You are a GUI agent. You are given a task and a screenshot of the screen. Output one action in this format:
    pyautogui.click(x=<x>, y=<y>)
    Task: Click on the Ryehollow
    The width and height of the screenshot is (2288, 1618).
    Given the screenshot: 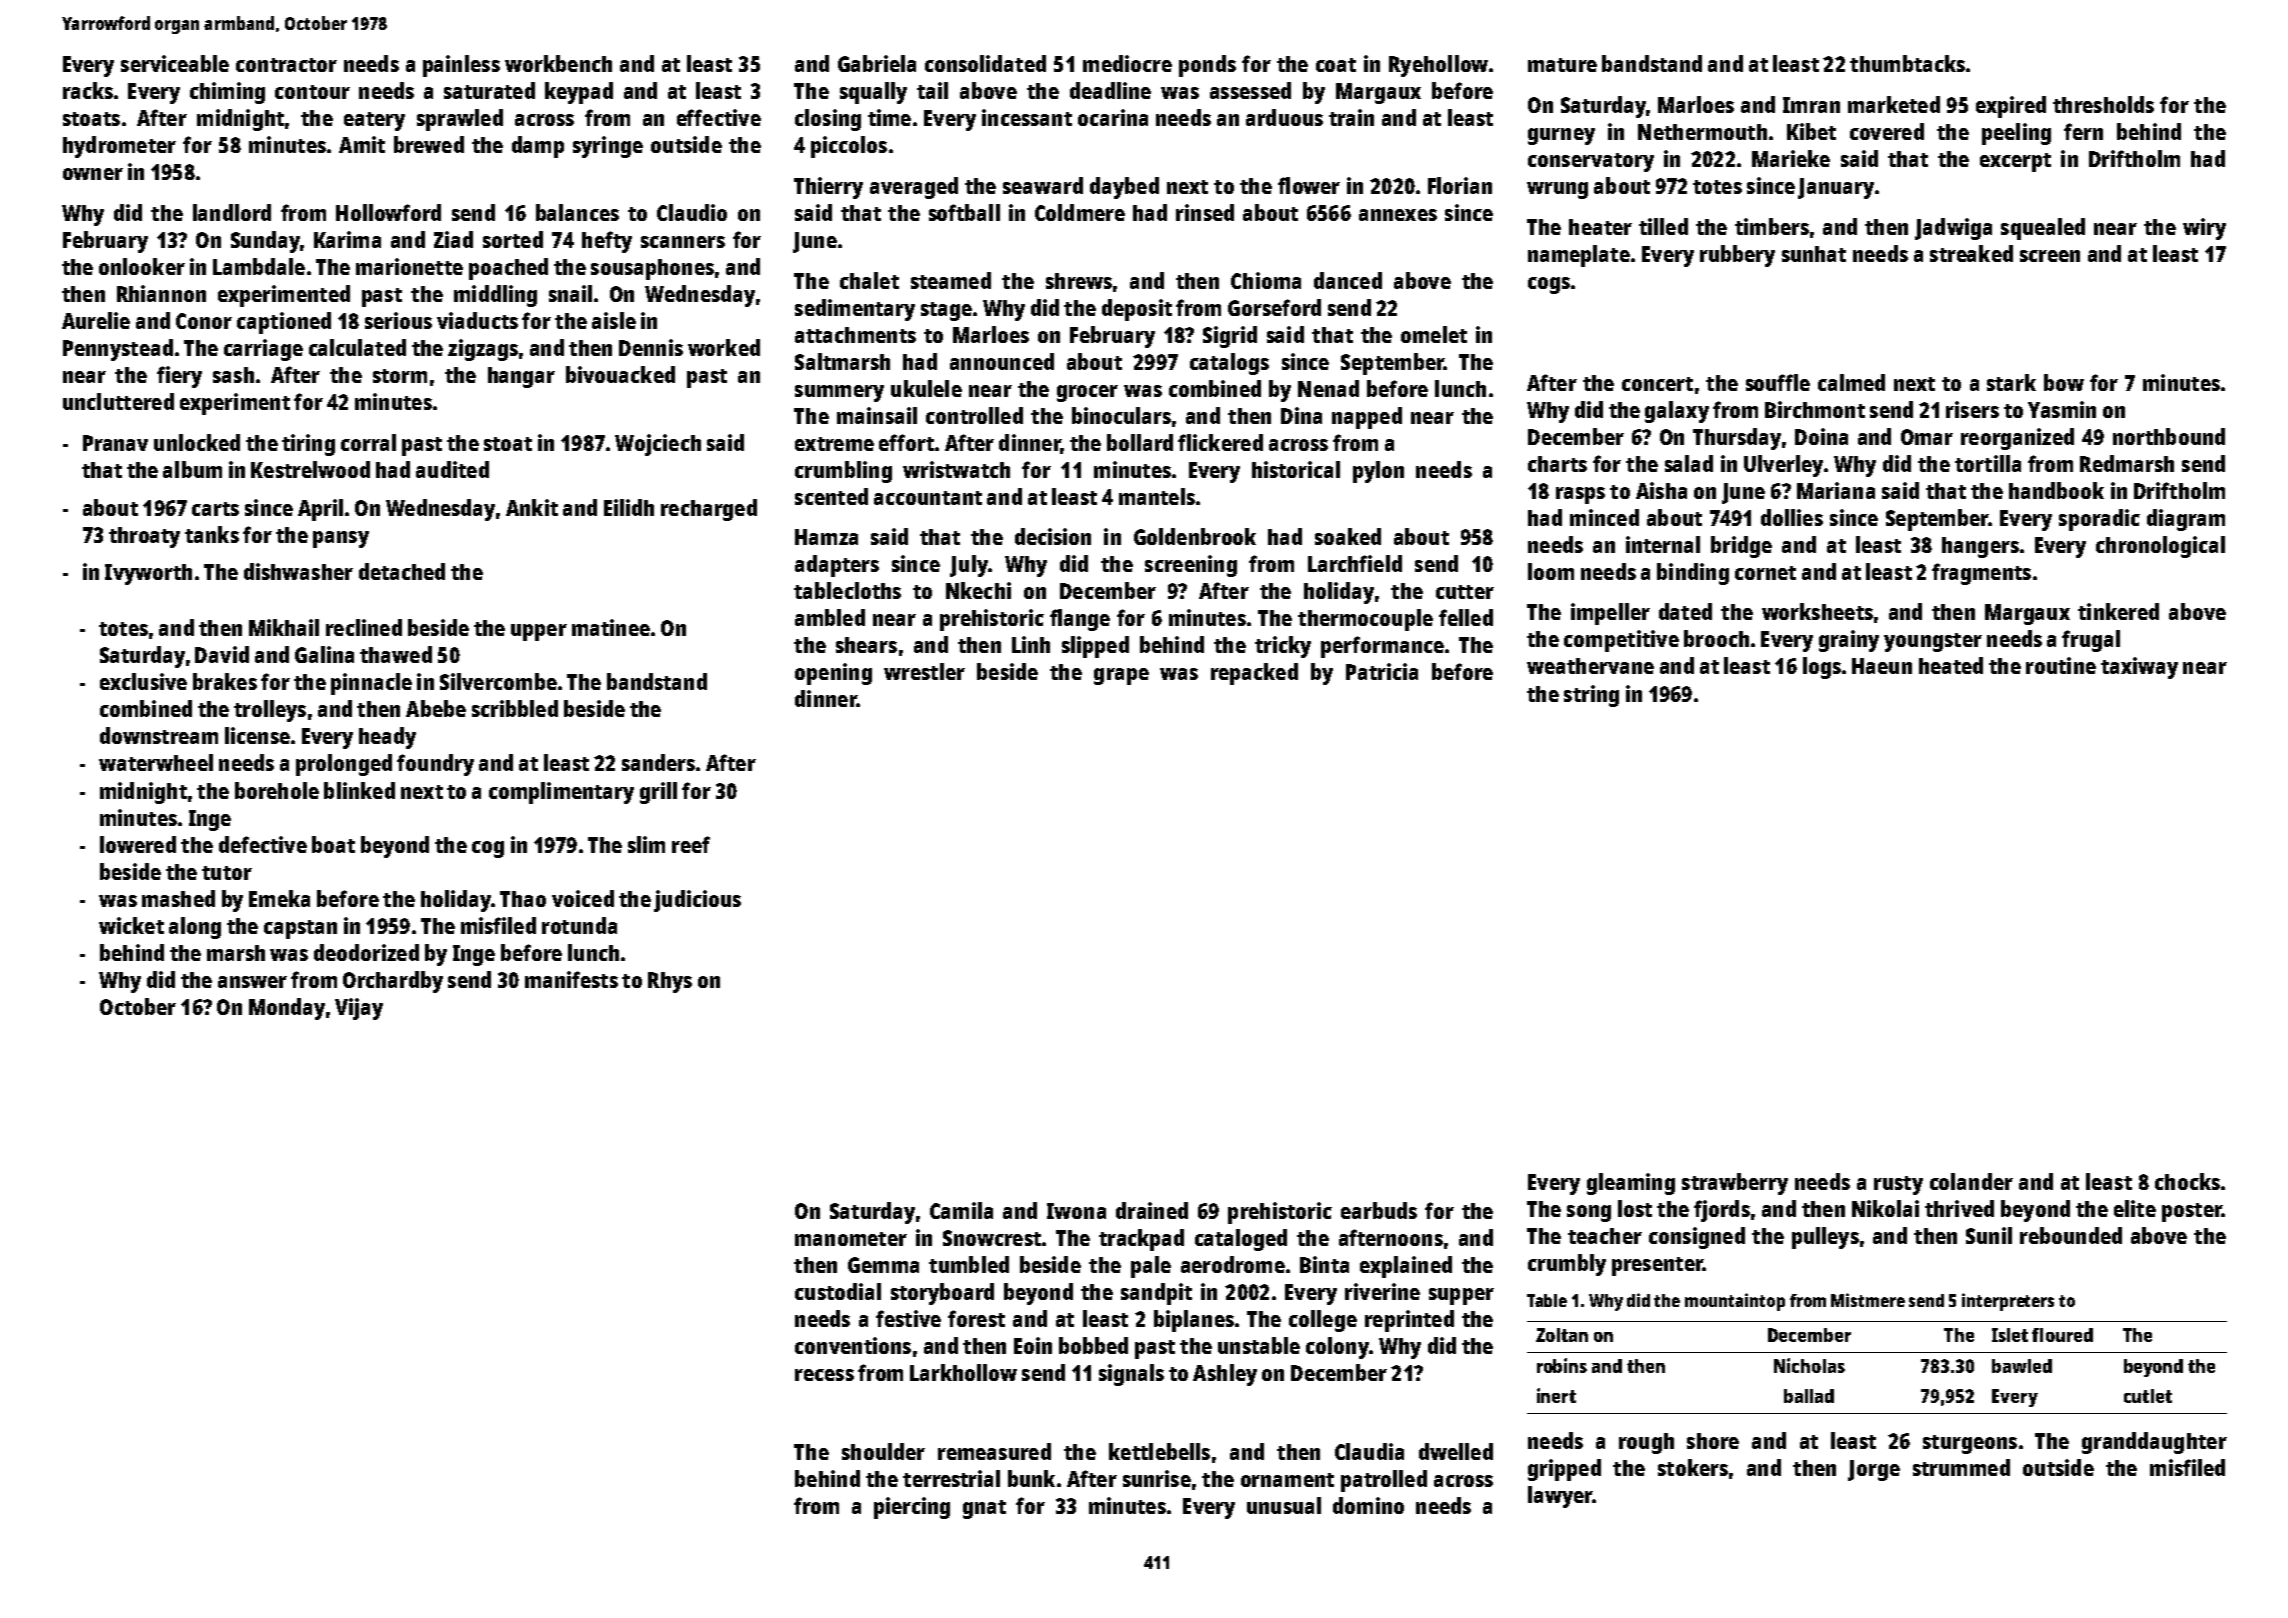 What is the action you would take?
    pyautogui.click(x=1438, y=66)
